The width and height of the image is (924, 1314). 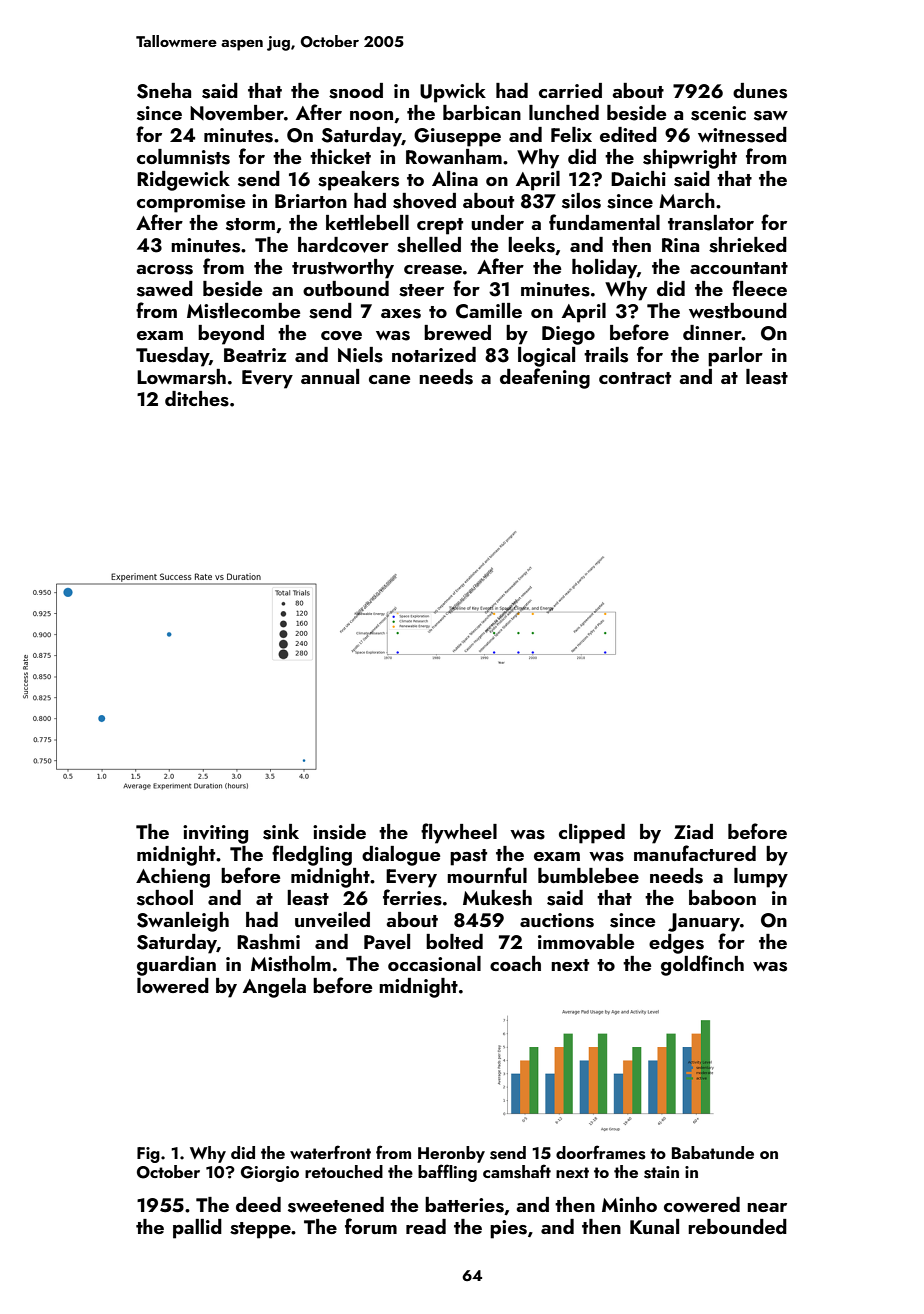 What do you see at coordinates (693, 831) in the image?
I see `Ziad` at bounding box center [693, 831].
